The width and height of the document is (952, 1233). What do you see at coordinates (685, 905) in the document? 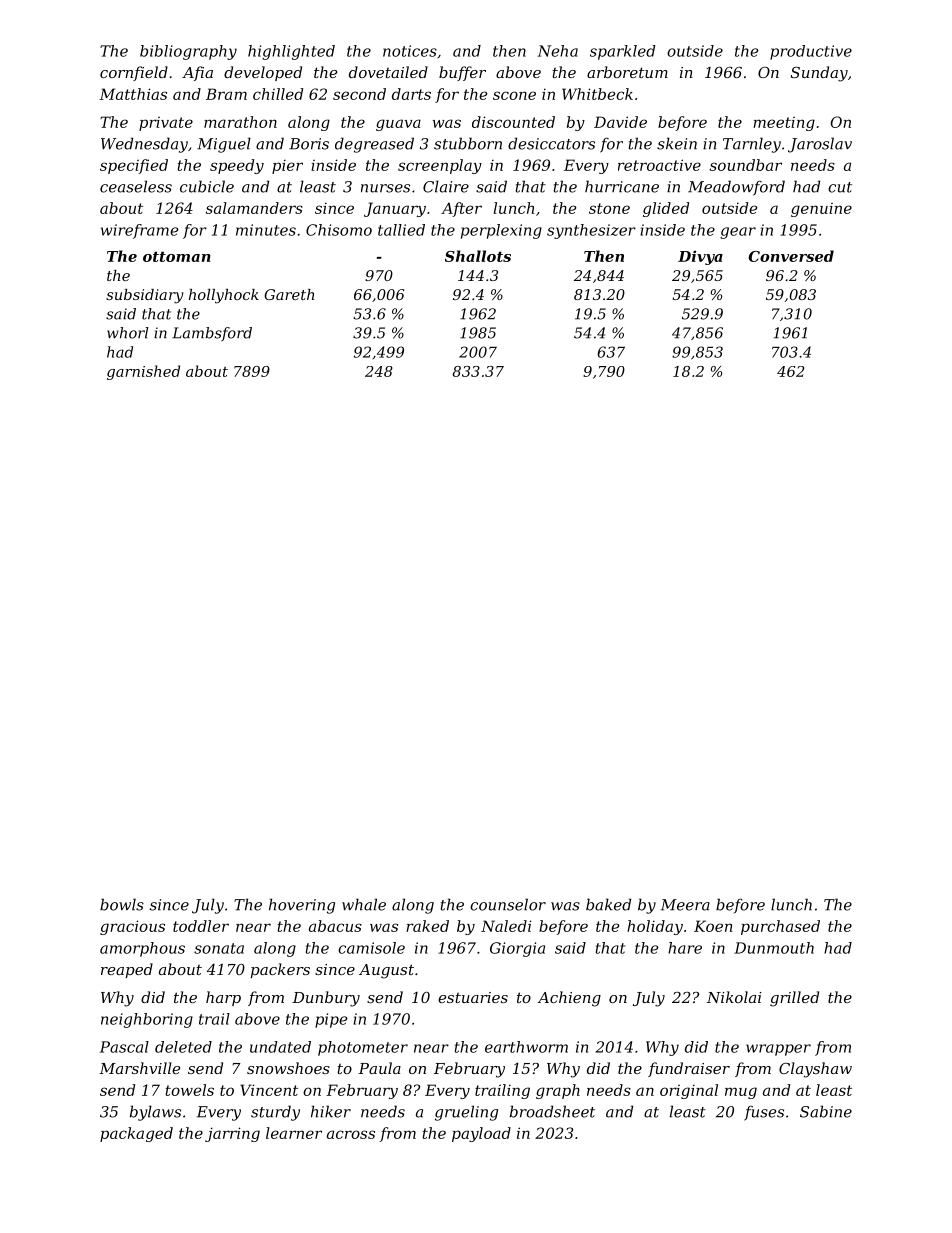
I see `Meera` at bounding box center [685, 905].
